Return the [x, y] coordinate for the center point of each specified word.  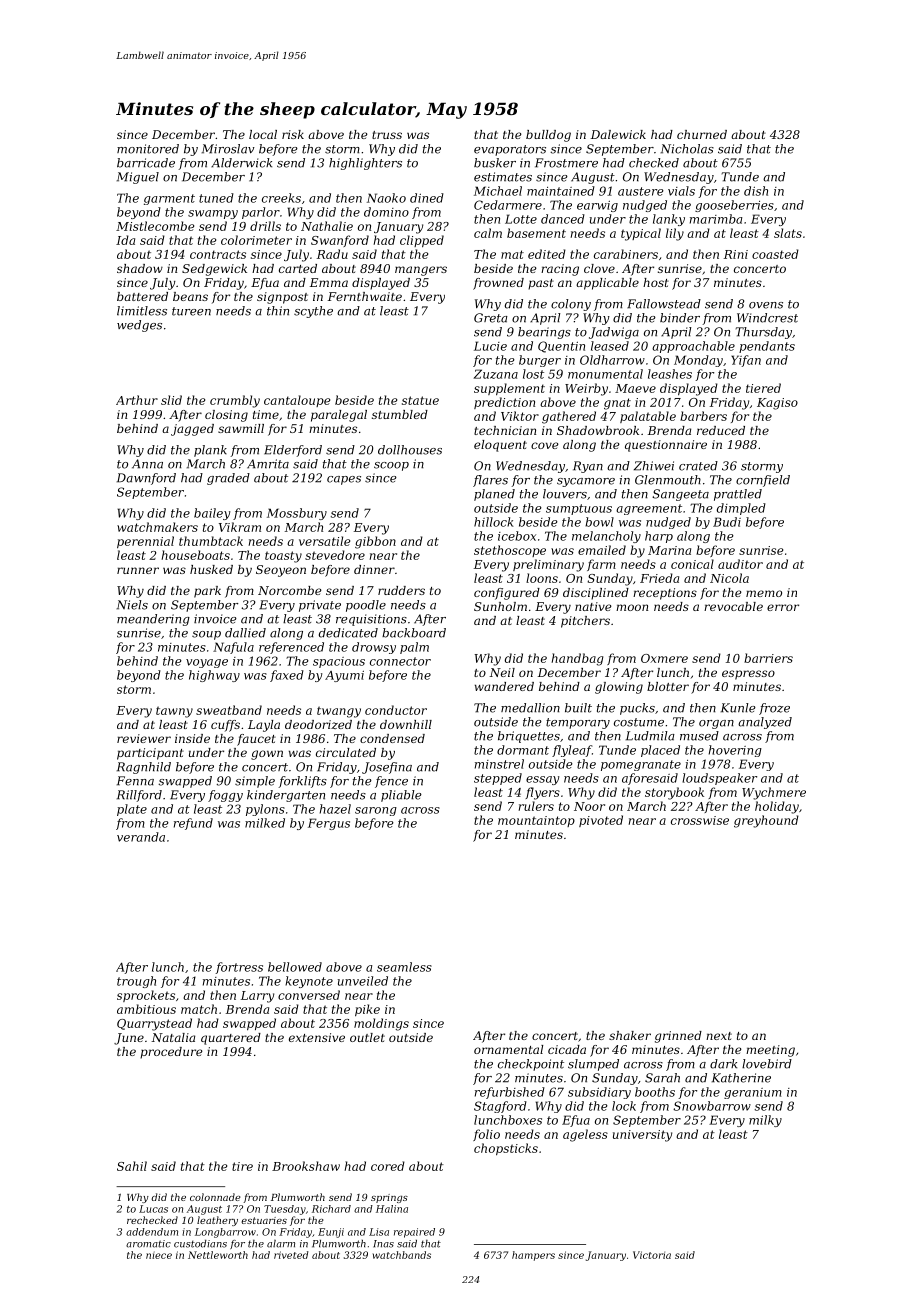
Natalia [173, 1037]
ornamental [508, 1049]
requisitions [371, 620]
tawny [174, 712]
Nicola [729, 578]
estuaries [264, 1220]
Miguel [138, 178]
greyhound [766, 821]
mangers [421, 271]
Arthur [137, 400]
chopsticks [506, 1149]
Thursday [764, 333]
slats [788, 233]
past [541, 284]
